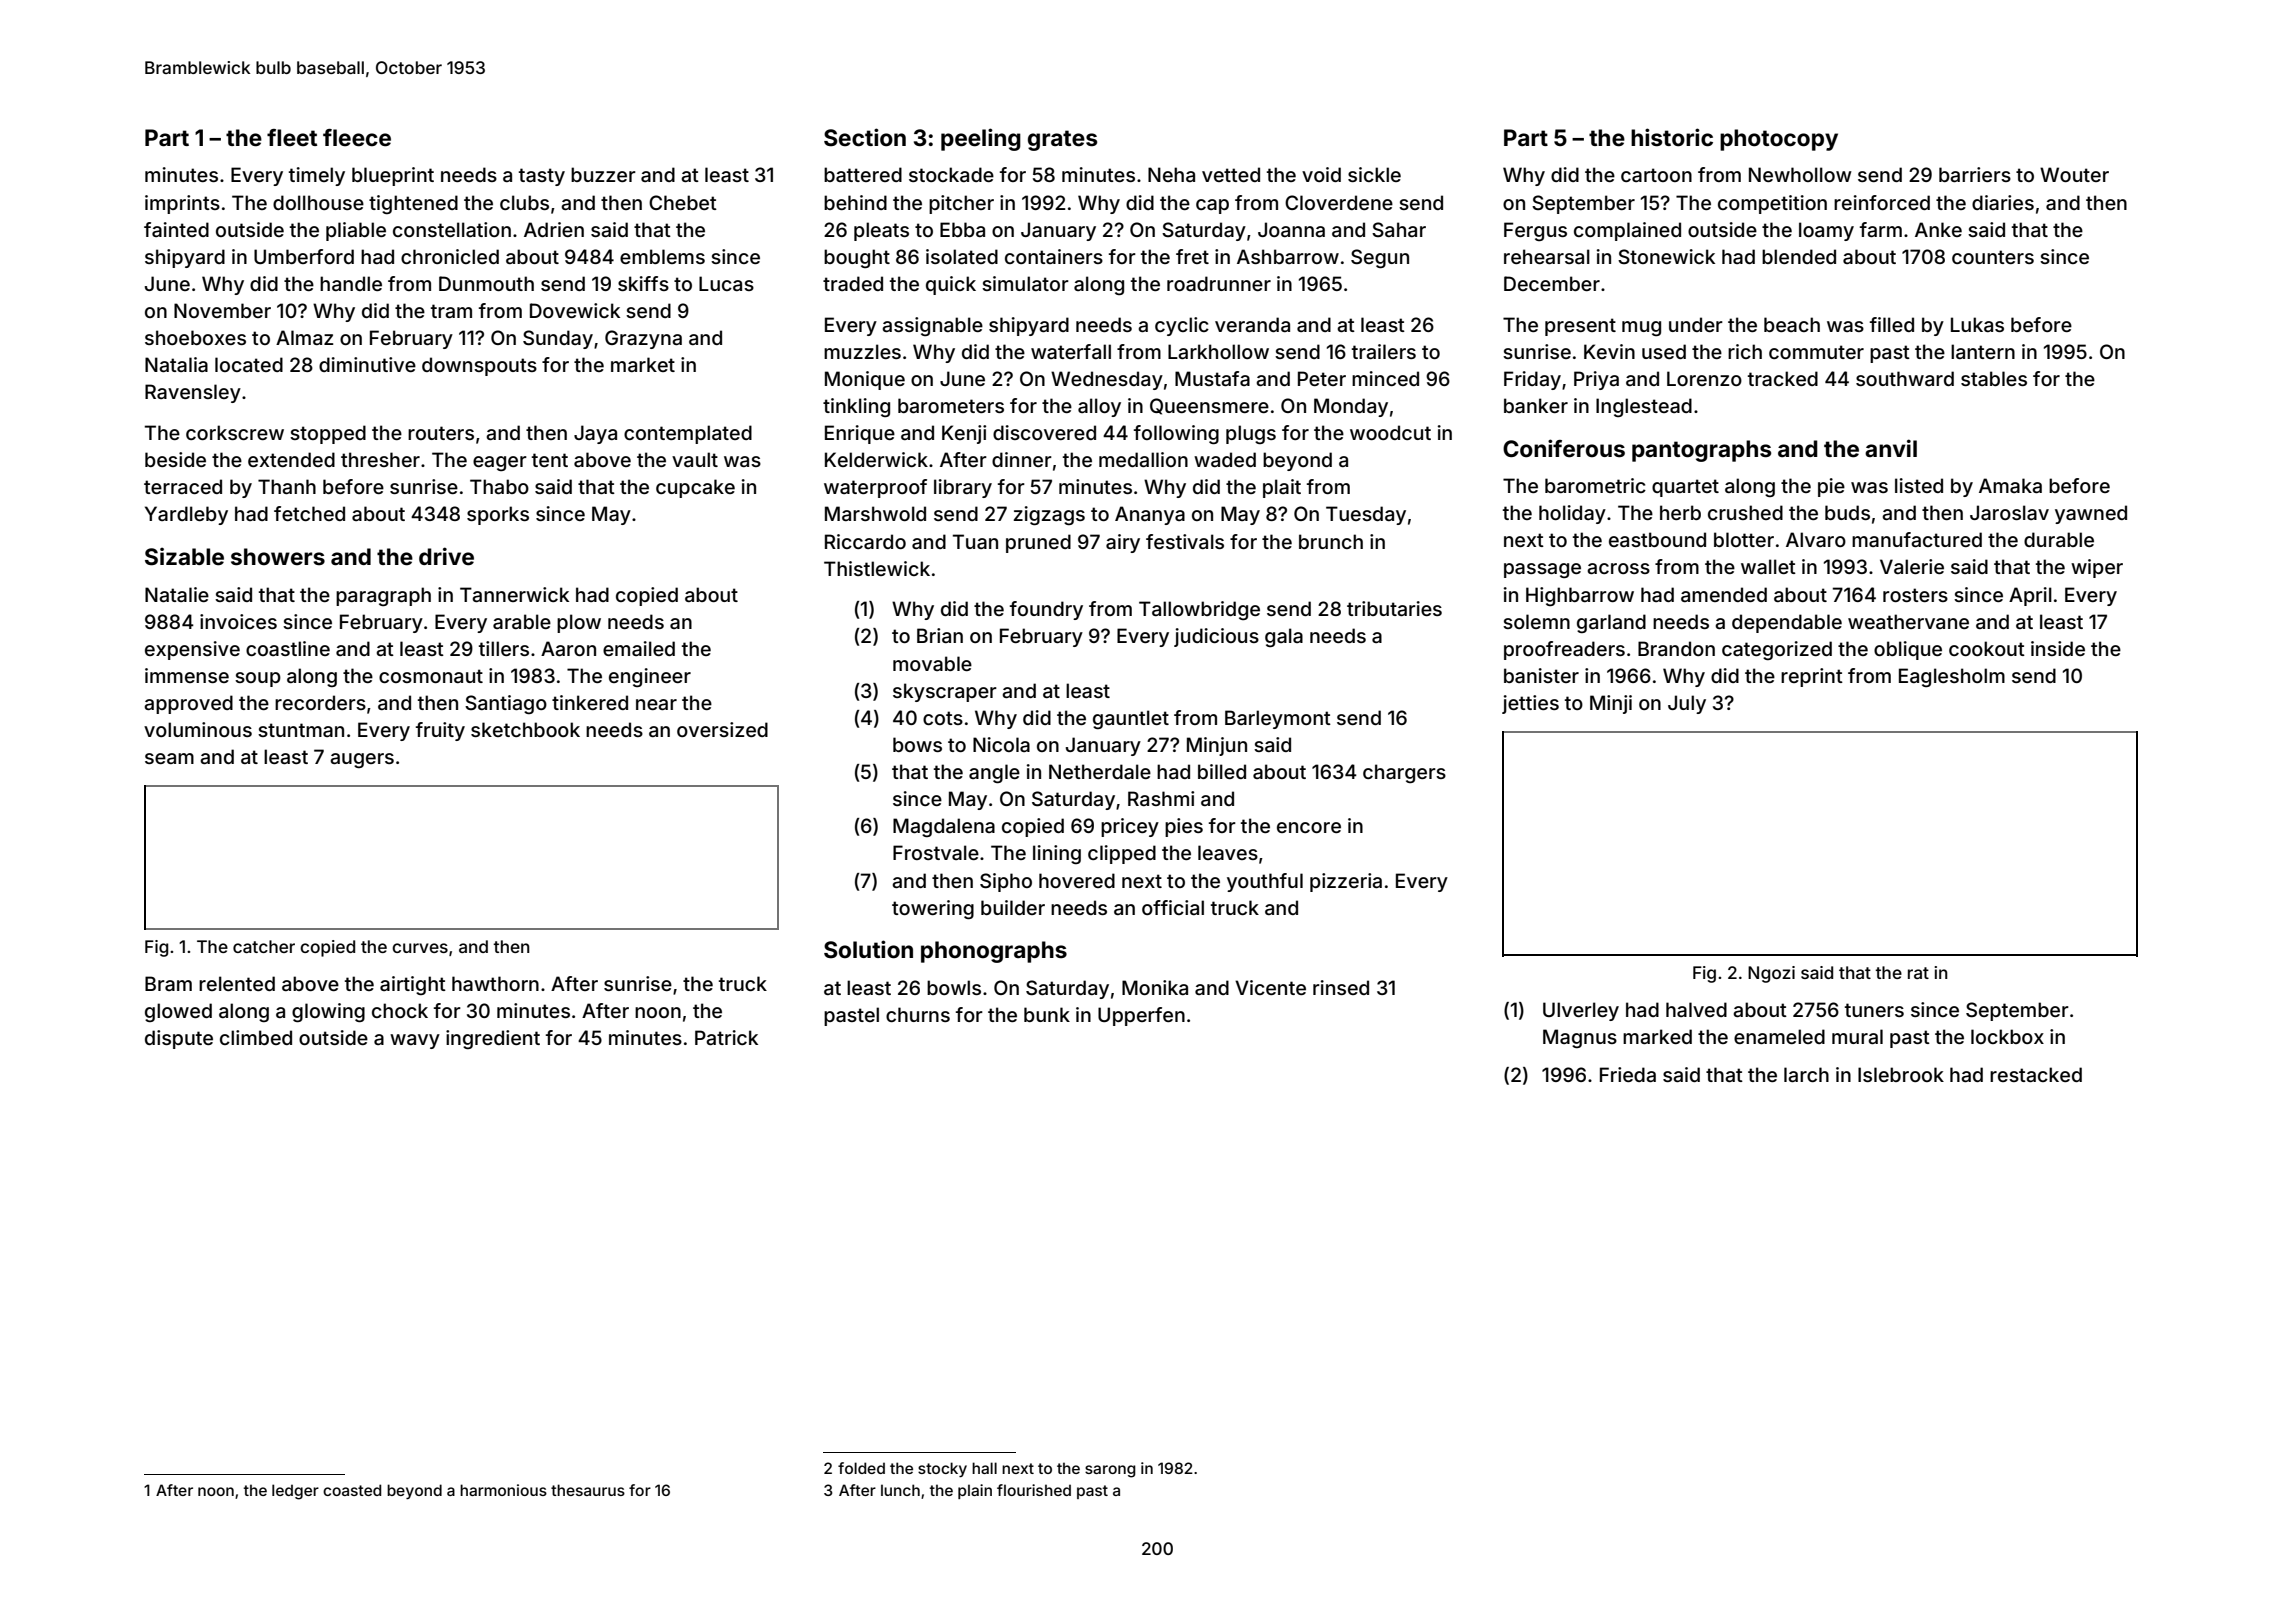 This image has width=2282, height=1614. Describe the element at coordinates (295, 1492) in the image. I see `ledger` at that location.
